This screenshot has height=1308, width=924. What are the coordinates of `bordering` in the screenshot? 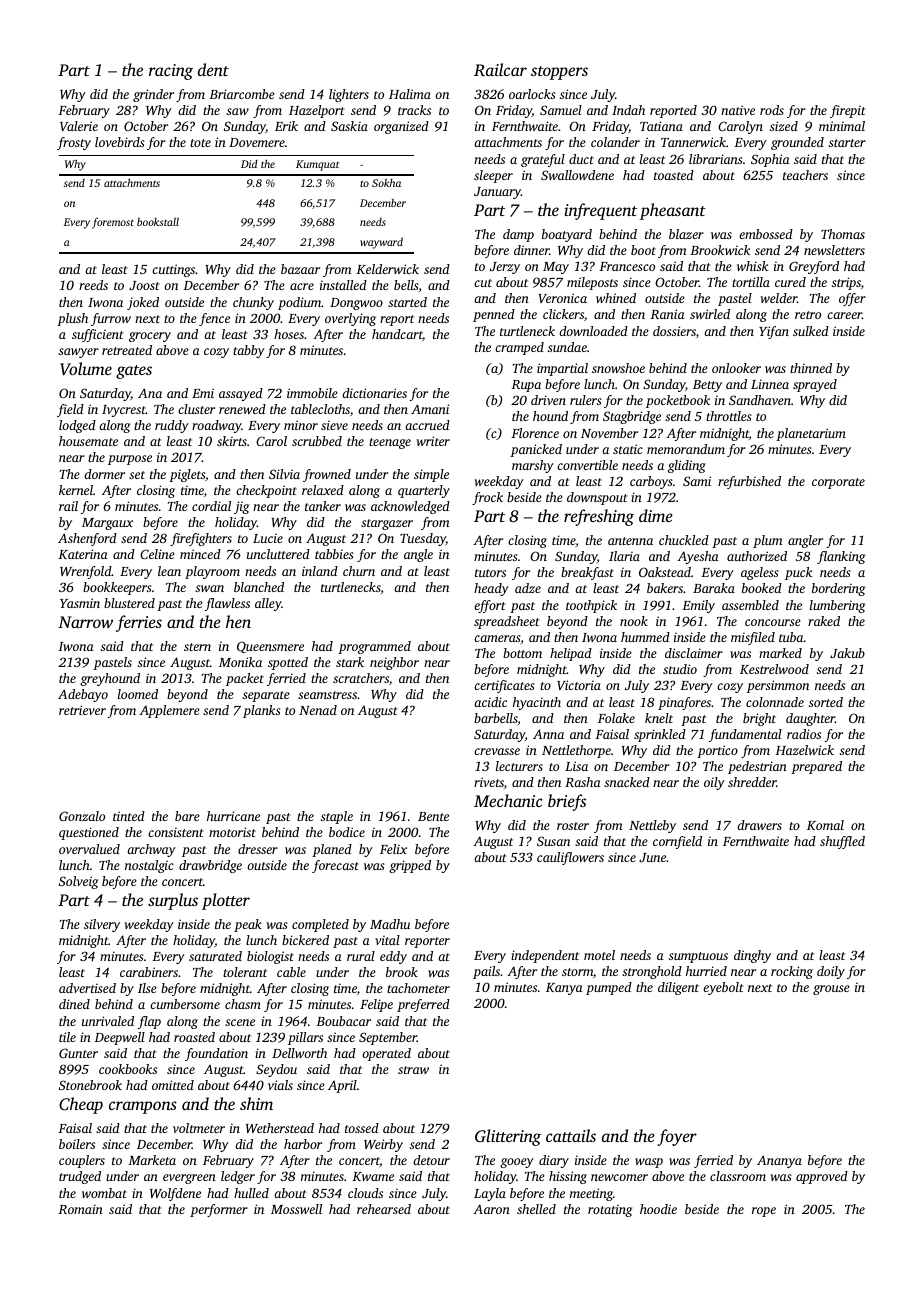 It's located at (838, 589).
